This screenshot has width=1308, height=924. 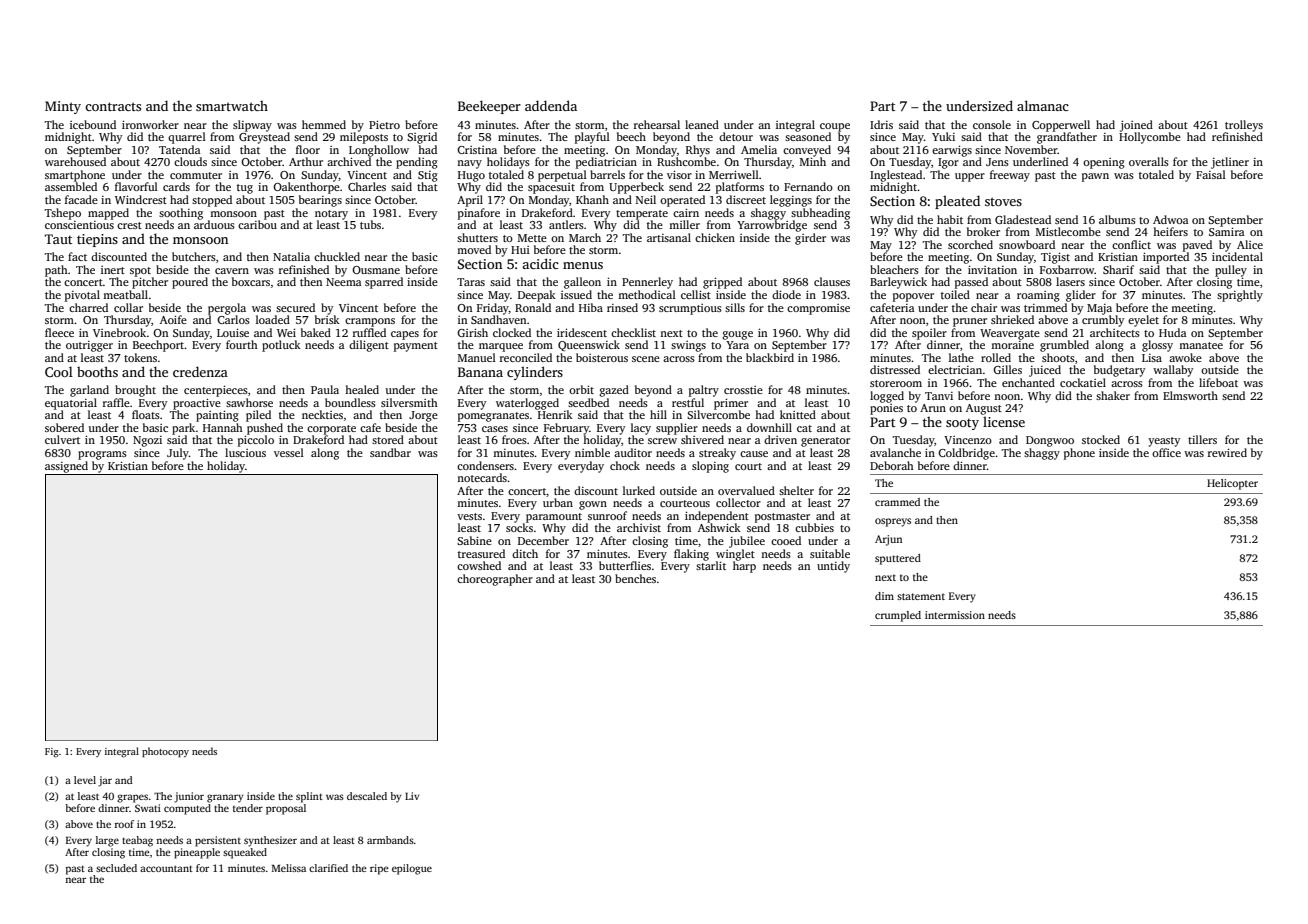 I want to click on intermission, so click(x=955, y=615).
